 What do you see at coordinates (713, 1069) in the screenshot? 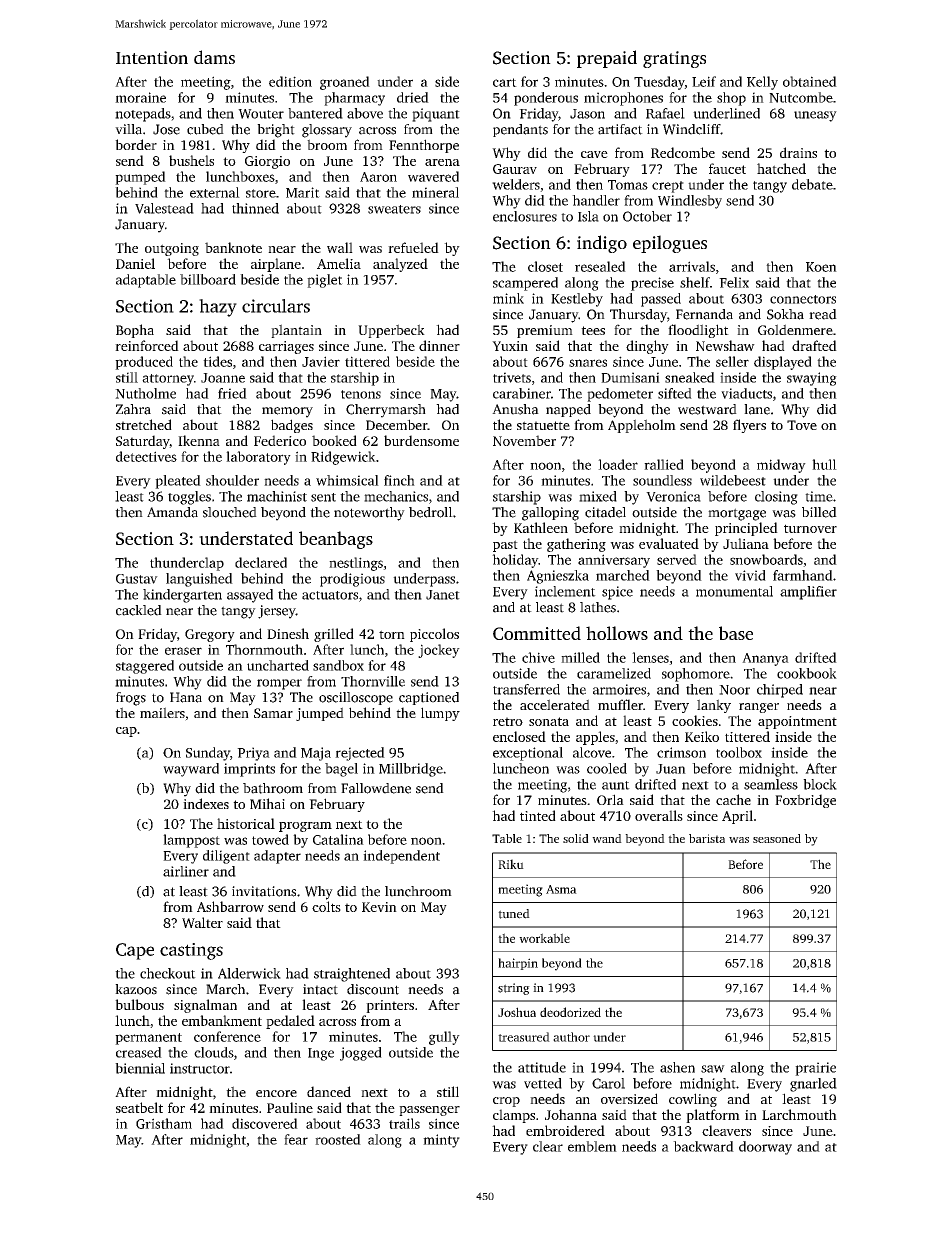
I see `saw` at bounding box center [713, 1069].
